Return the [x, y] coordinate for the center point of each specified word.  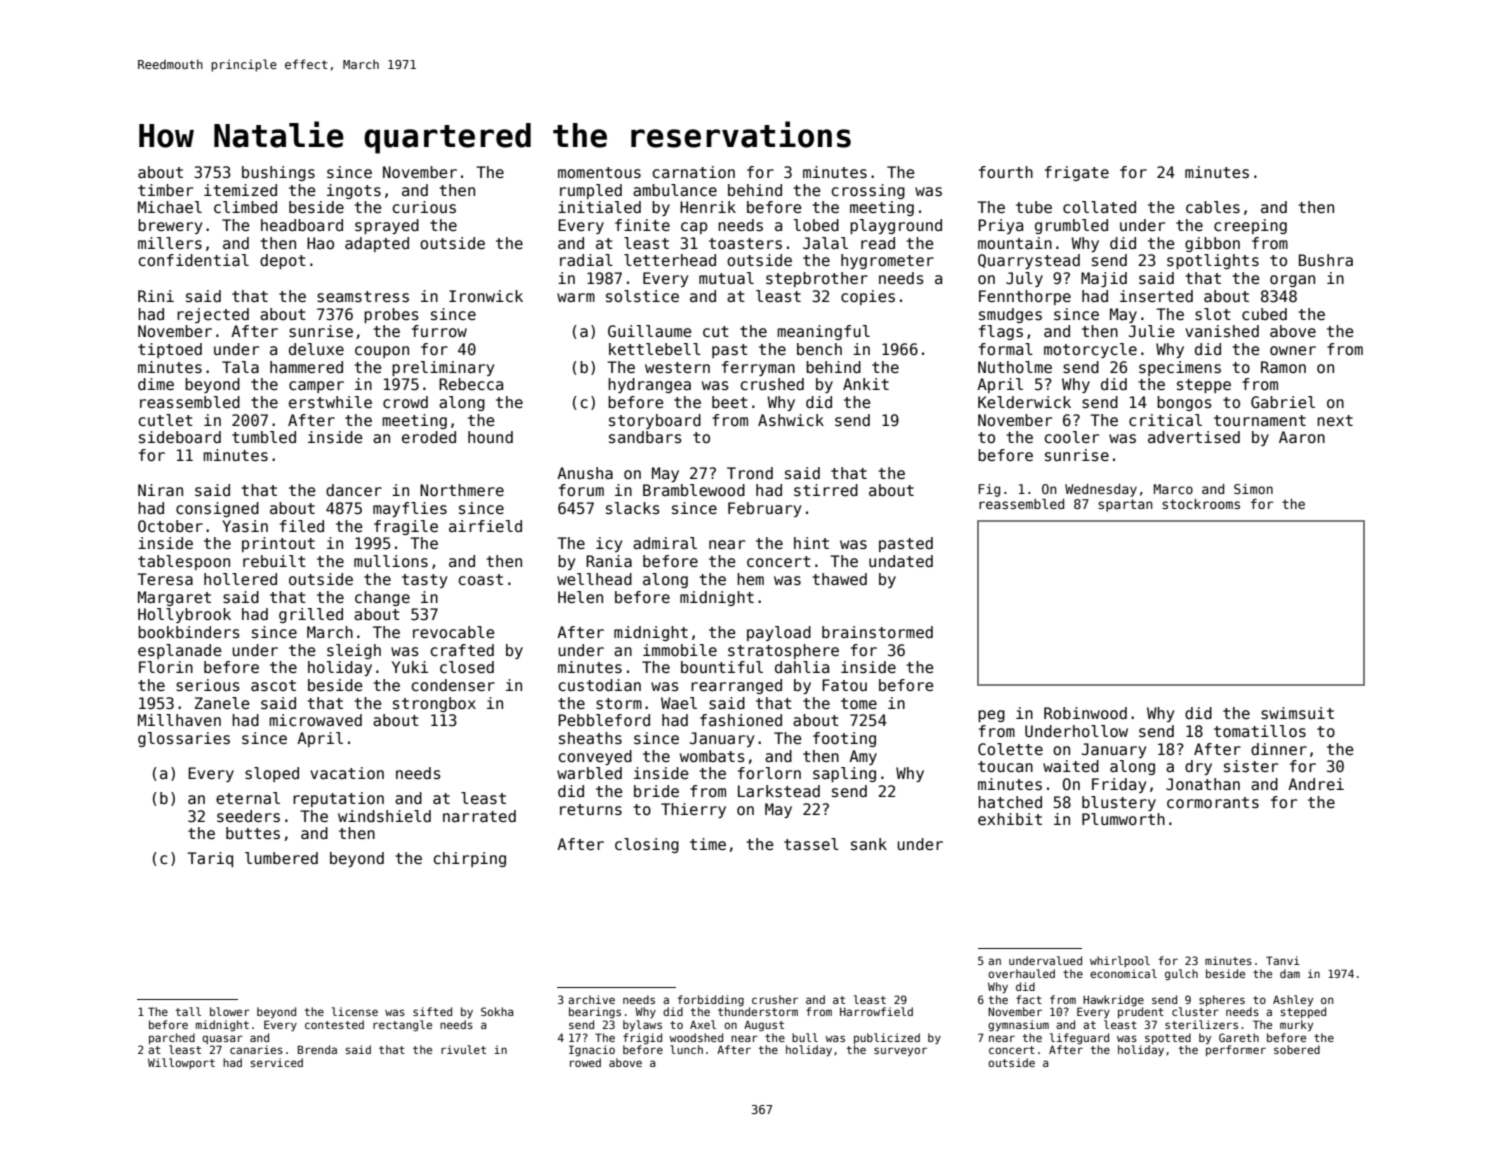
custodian [599, 685]
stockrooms [1201, 504]
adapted [377, 244]
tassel [811, 844]
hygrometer [887, 261]
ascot [273, 685]
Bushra [1326, 260]
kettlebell [655, 349]
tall [188, 1011]
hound [490, 437]
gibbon [1212, 244]
